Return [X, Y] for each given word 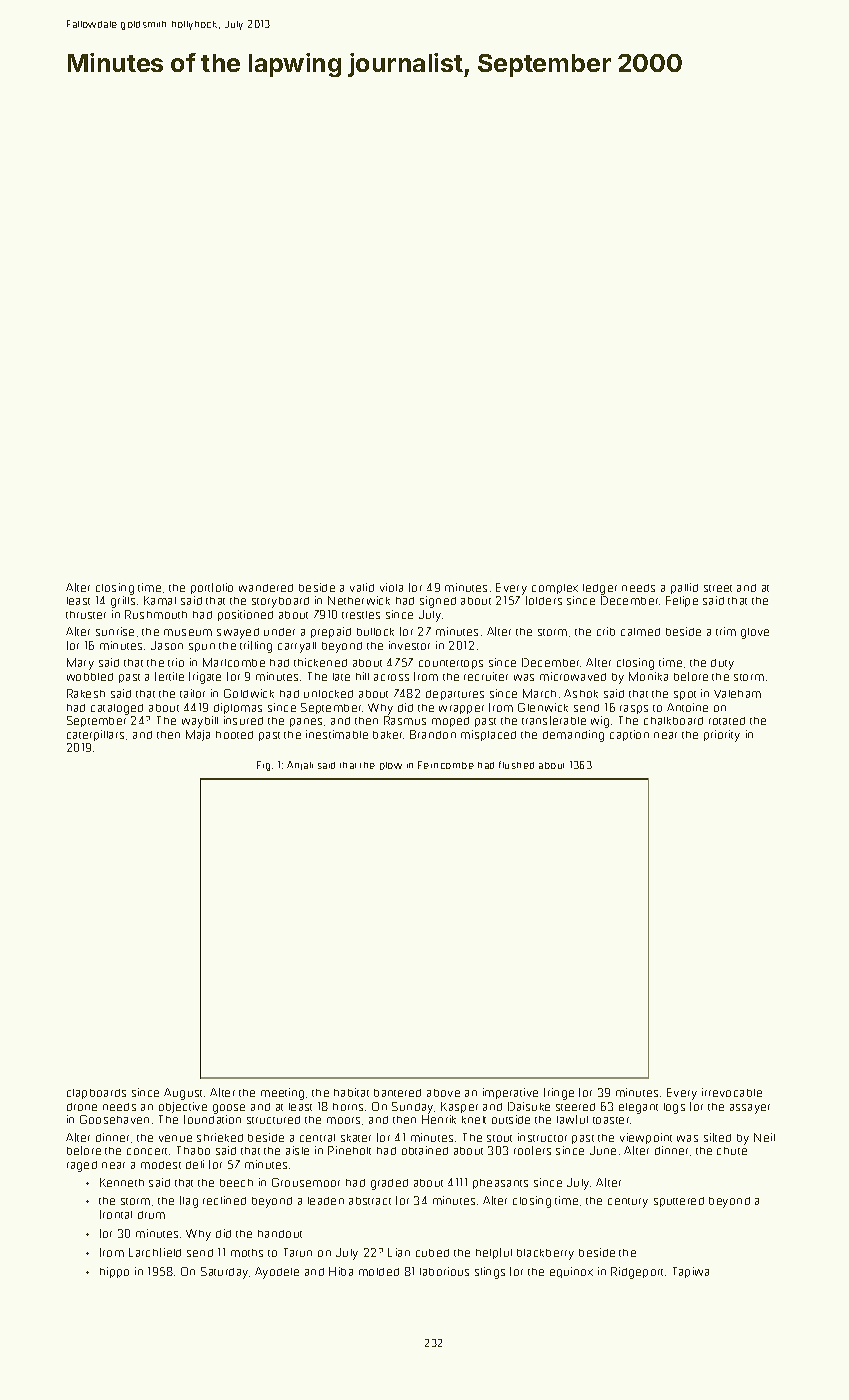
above [443, 1093]
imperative [510, 1093]
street [718, 588]
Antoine [687, 707]
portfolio [212, 588]
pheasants [500, 1184]
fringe [559, 1094]
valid [362, 587]
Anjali [300, 765]
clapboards [96, 1094]
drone [82, 1107]
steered [575, 1107]
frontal [116, 1214]
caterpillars [95, 735]
